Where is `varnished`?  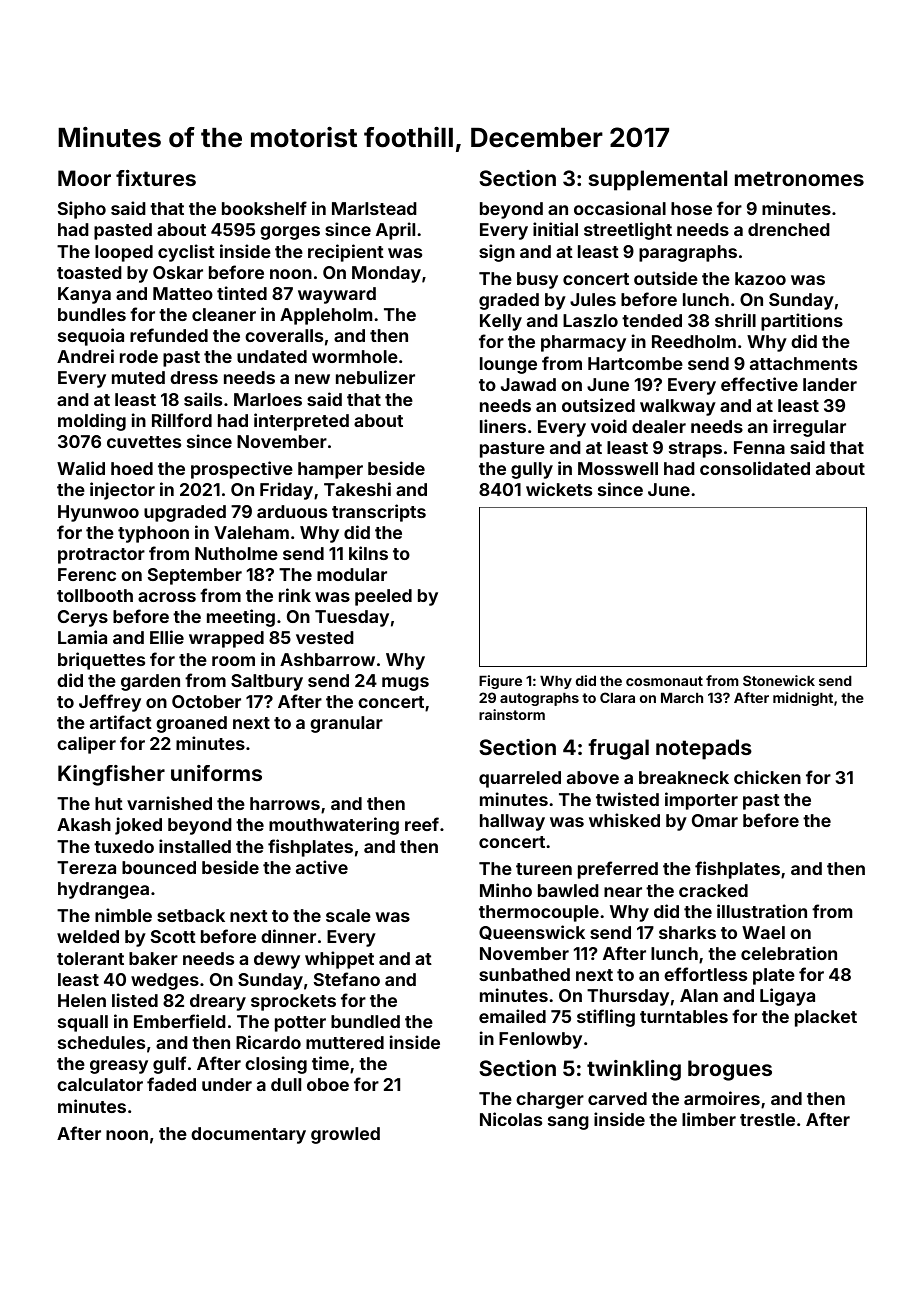 varnished is located at coordinates (169, 803).
